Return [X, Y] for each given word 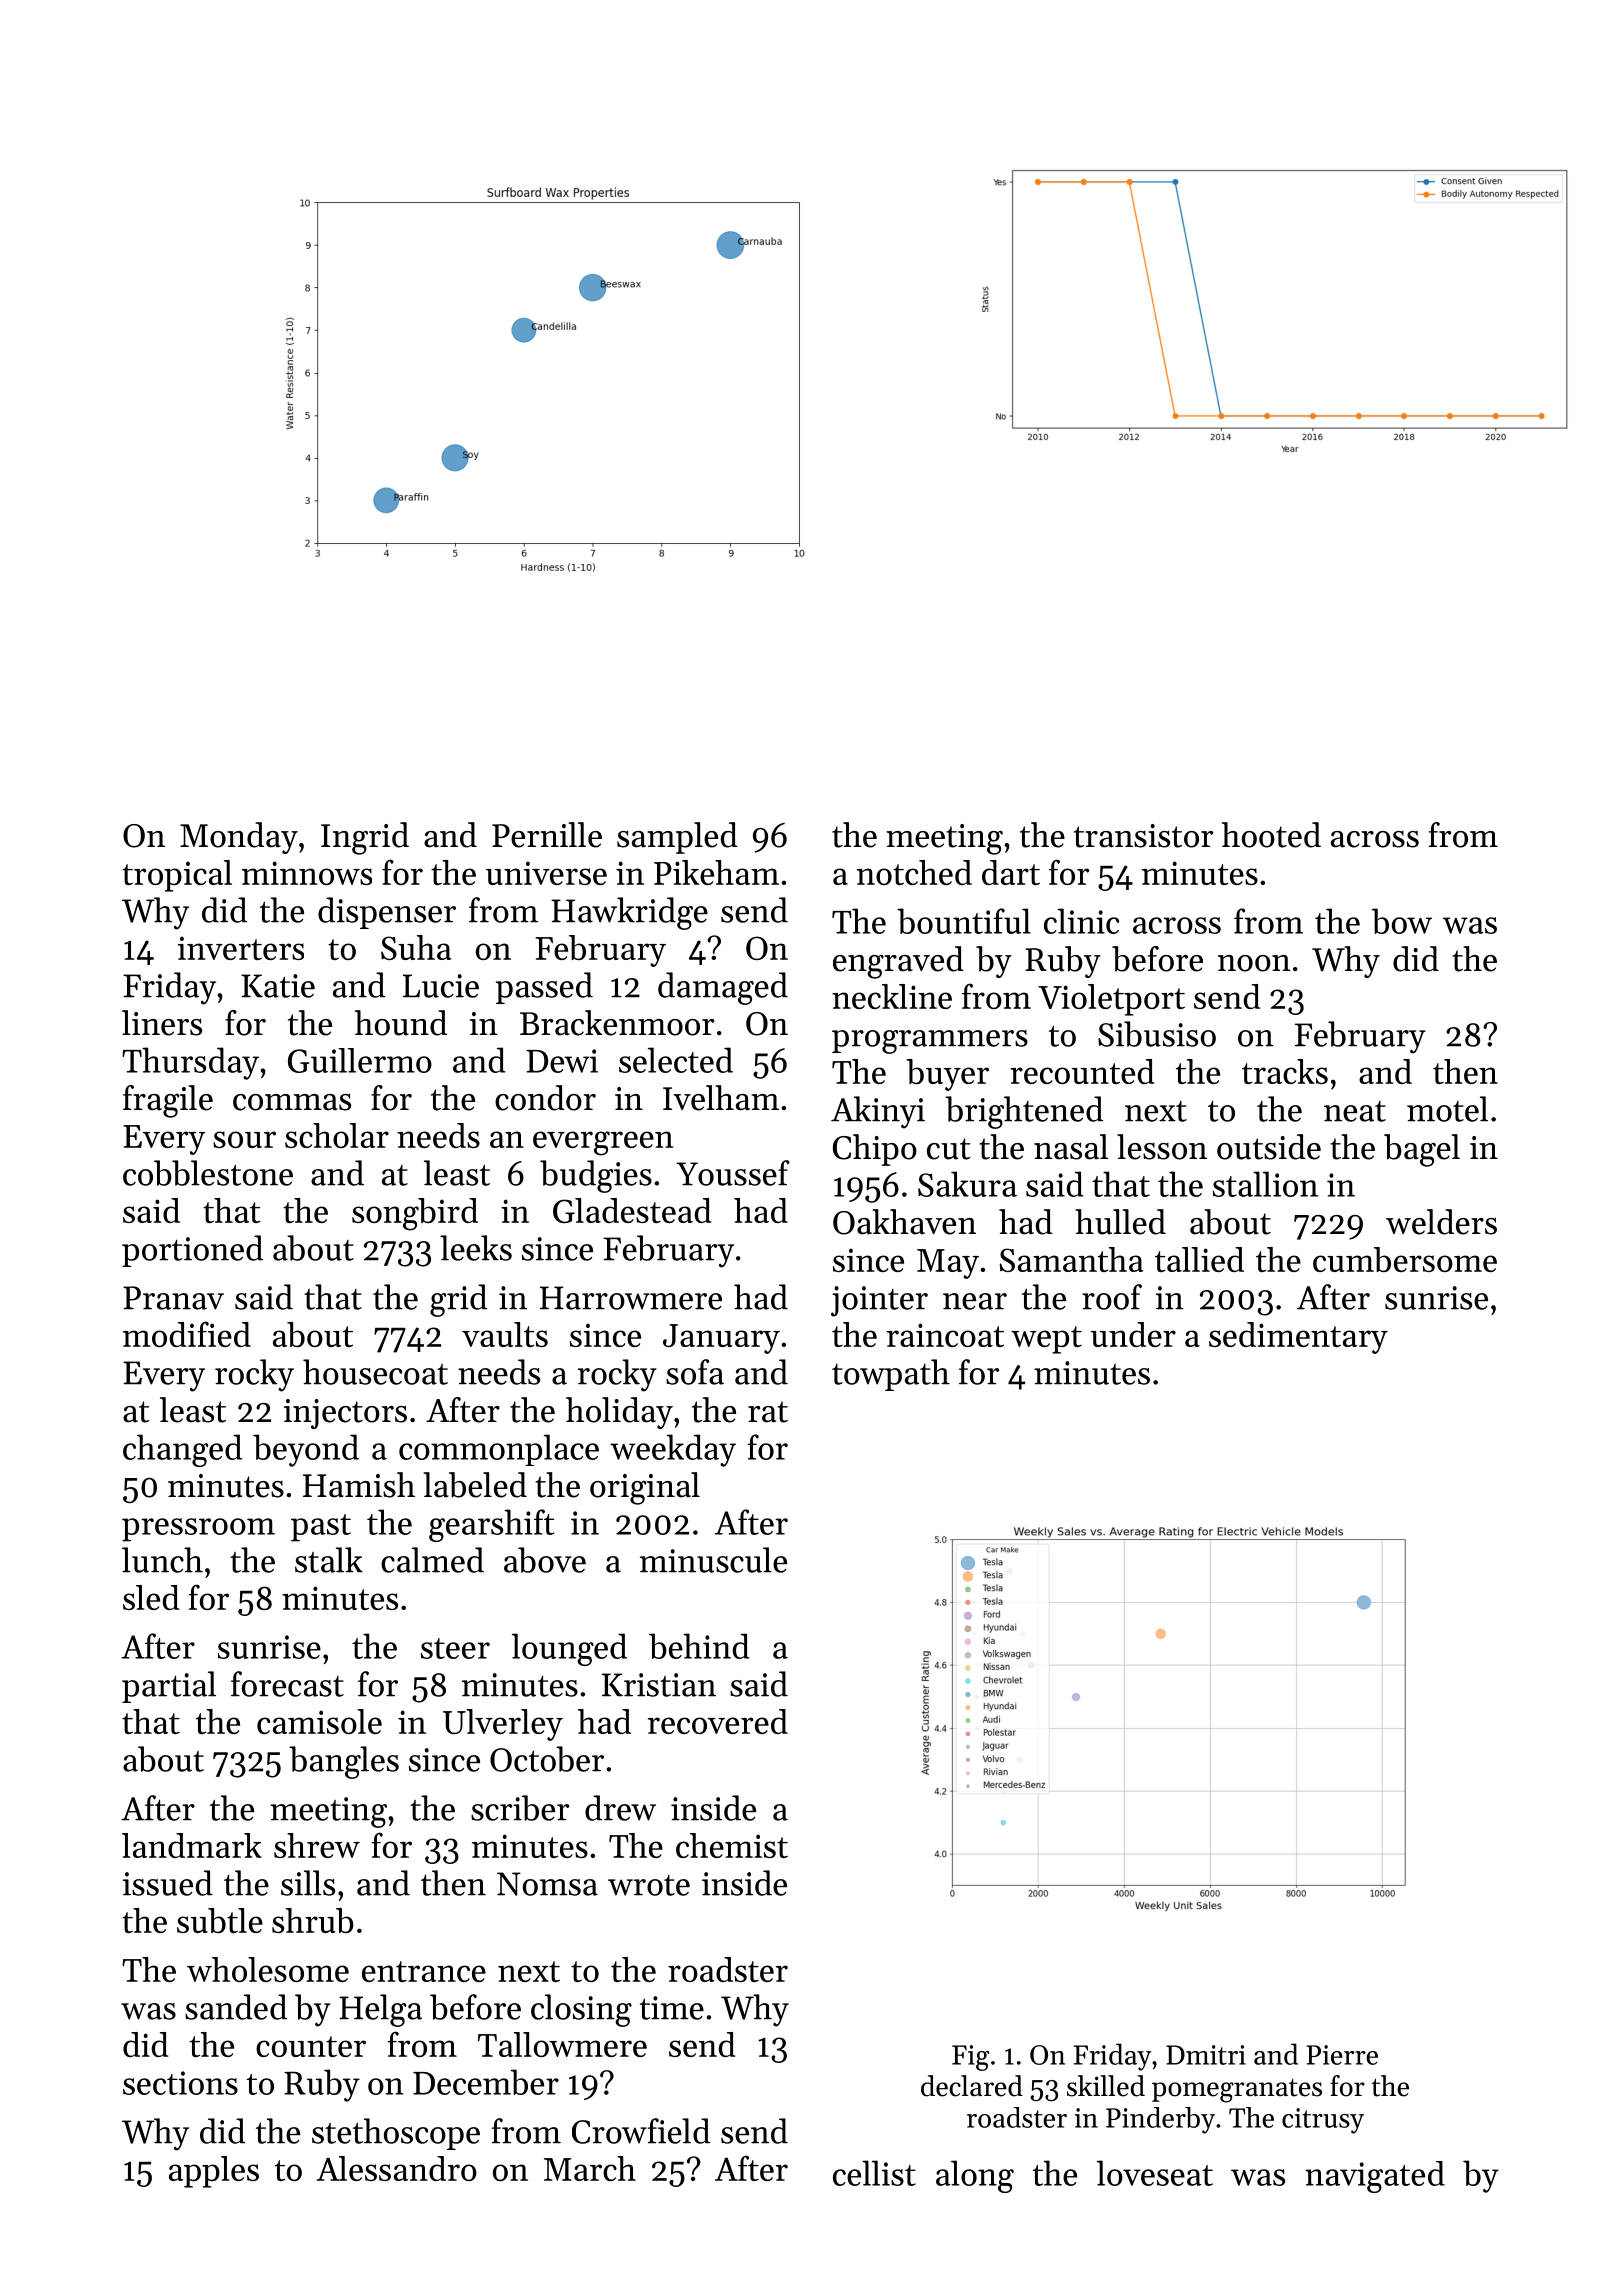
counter [311, 2046]
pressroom [198, 1530]
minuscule [713, 1560]
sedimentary [1298, 1338]
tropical [177, 876]
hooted [1271, 835]
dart [1011, 872]
